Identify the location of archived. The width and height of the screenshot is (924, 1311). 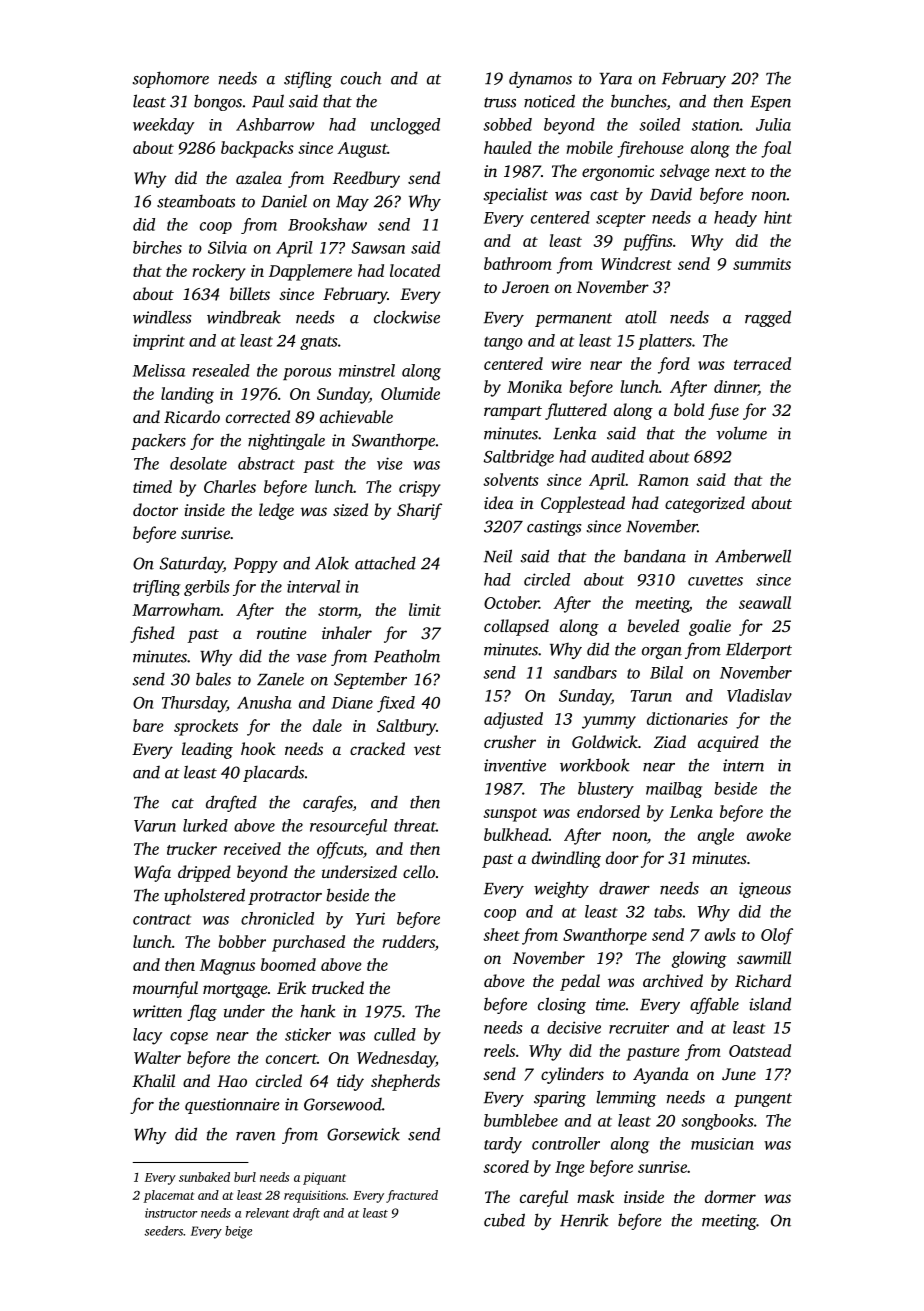
(673, 980).
